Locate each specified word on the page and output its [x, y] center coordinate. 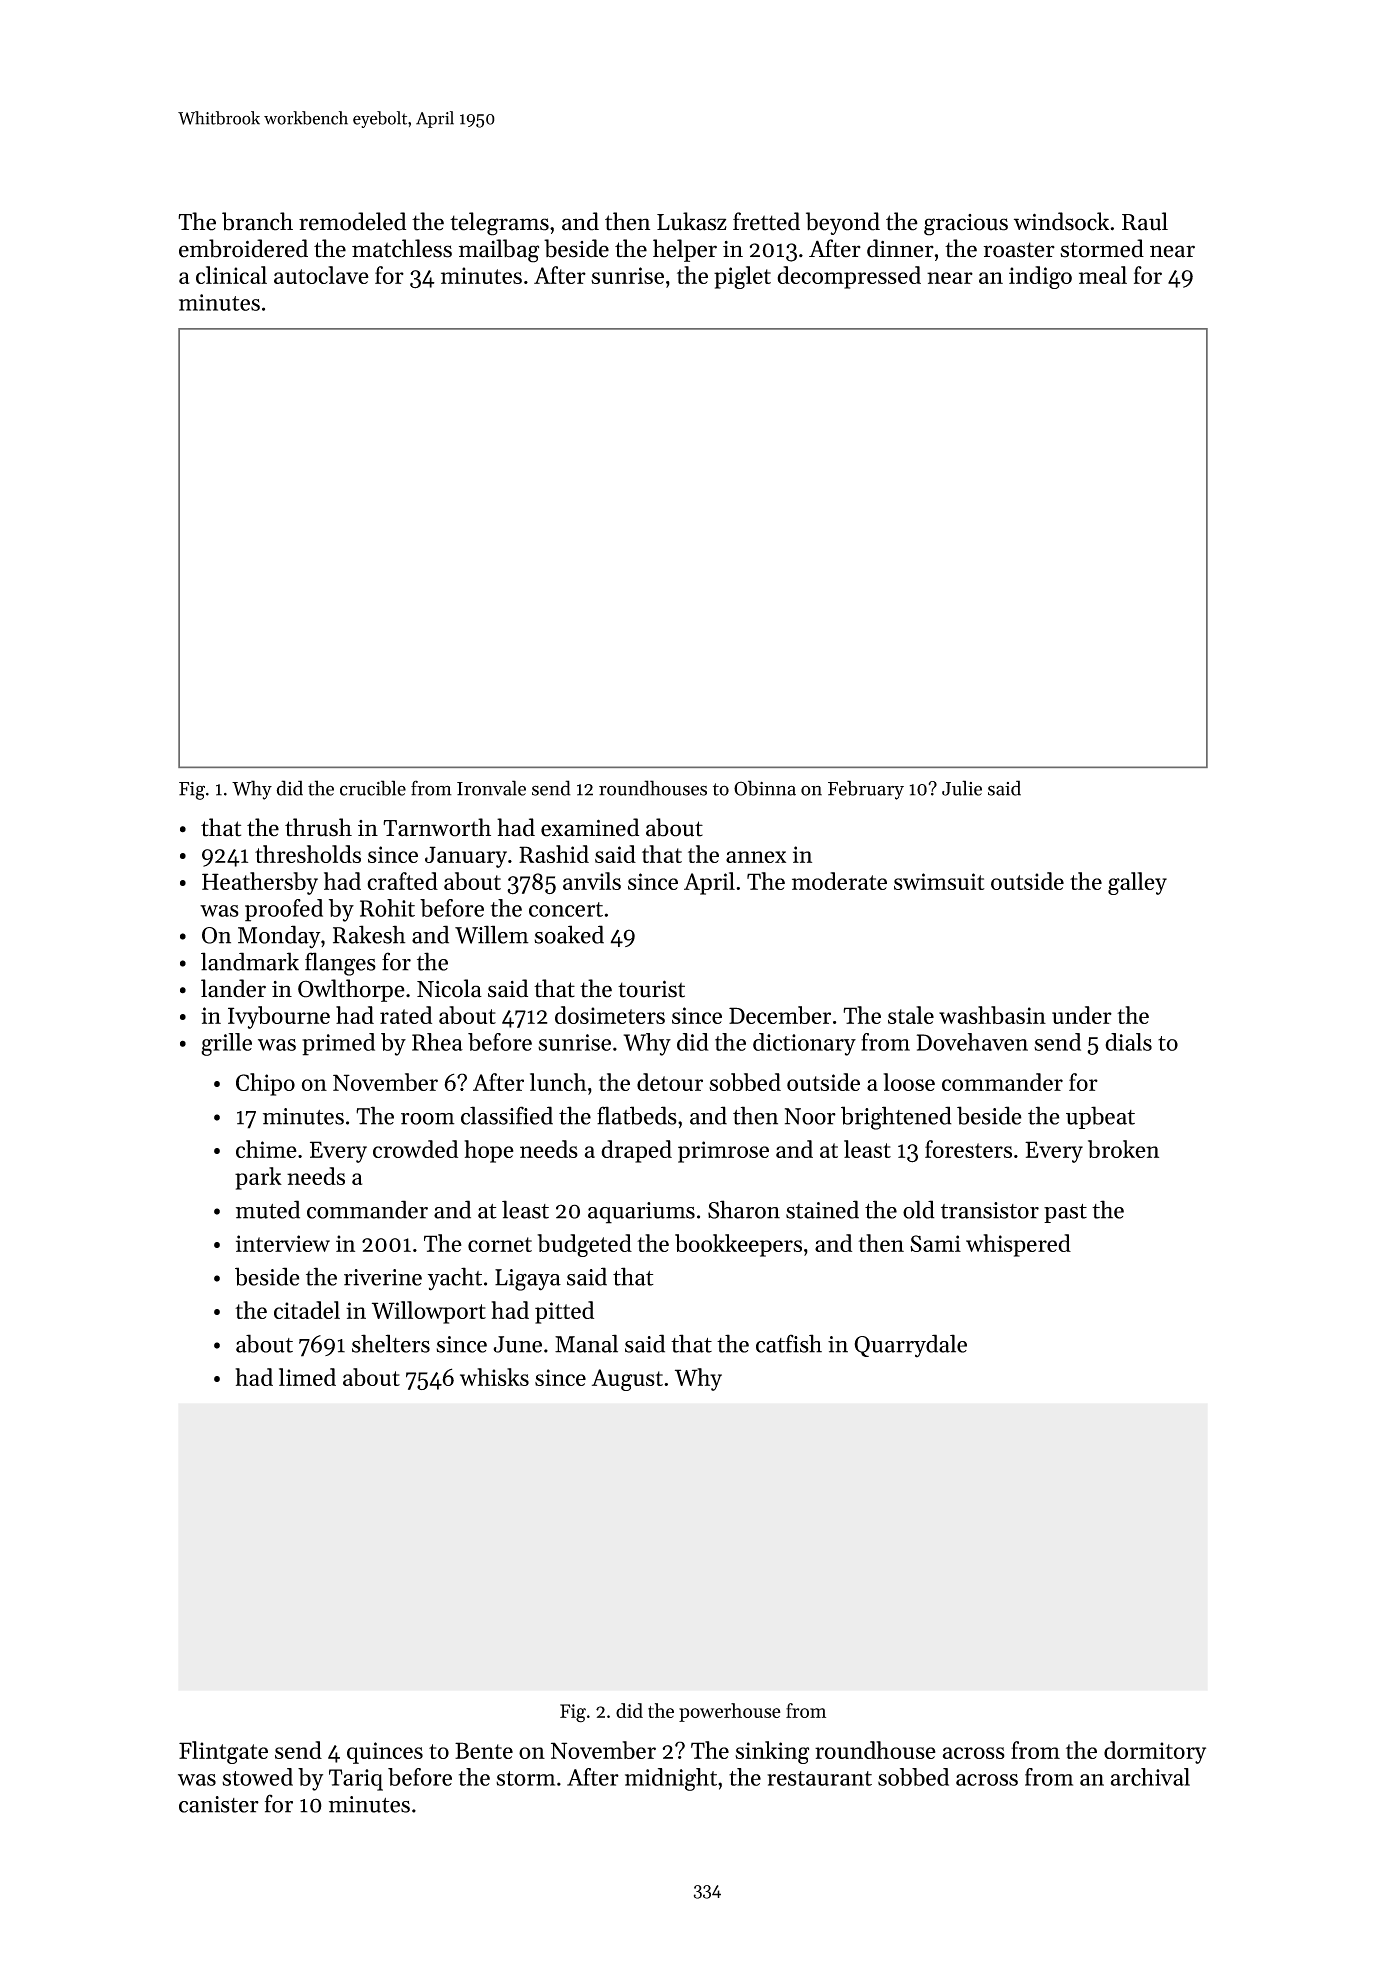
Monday [279, 937]
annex [756, 857]
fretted [766, 221]
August [627, 1380]
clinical [231, 275]
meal [1103, 275]
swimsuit [939, 881]
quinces [385, 1753]
